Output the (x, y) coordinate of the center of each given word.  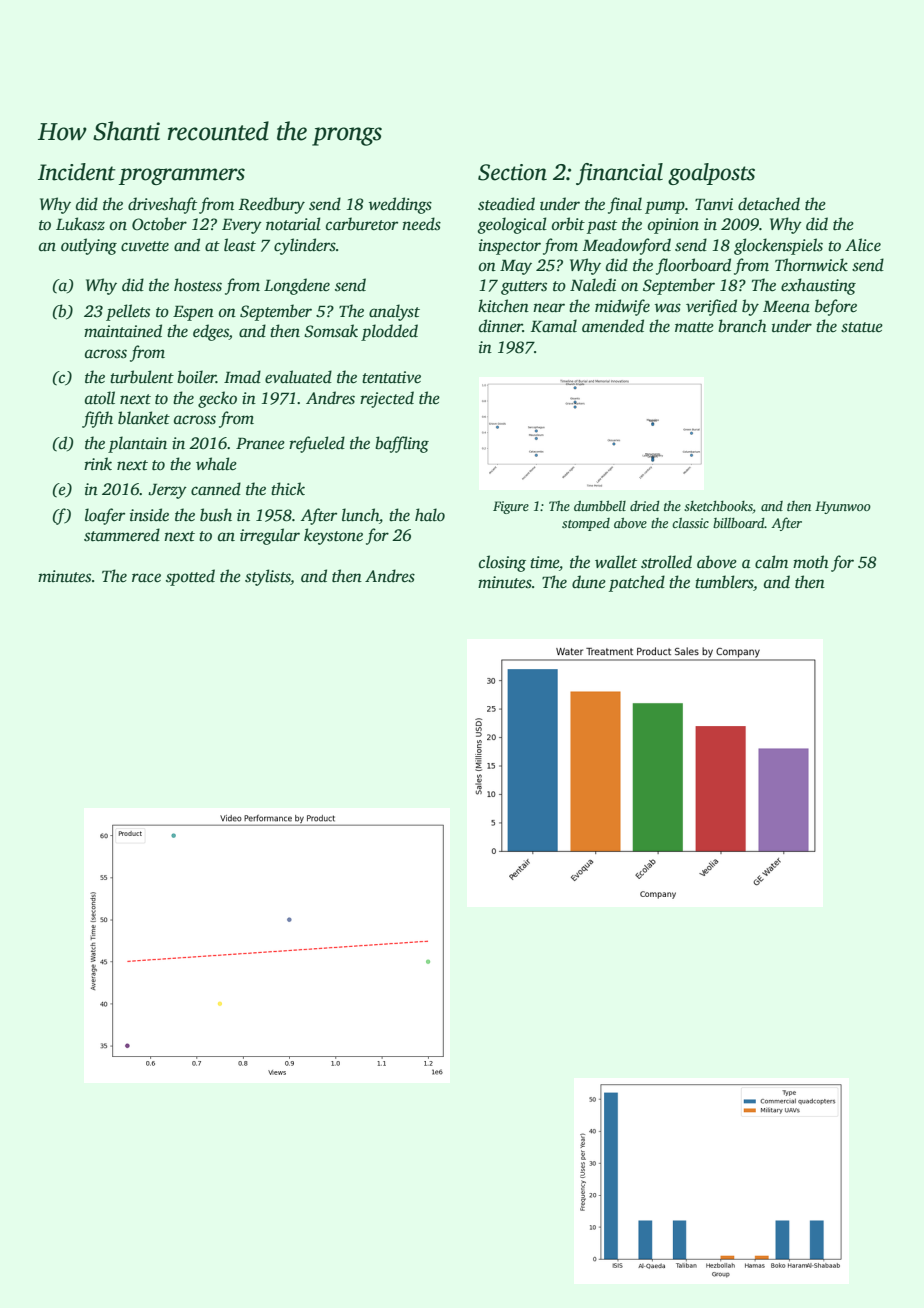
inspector (510, 247)
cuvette (145, 246)
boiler (196, 377)
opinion (673, 226)
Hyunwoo (843, 507)
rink (98, 464)
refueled (317, 444)
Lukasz (80, 224)
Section (512, 172)
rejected (387, 399)
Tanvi (714, 204)
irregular (270, 536)
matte (694, 327)
